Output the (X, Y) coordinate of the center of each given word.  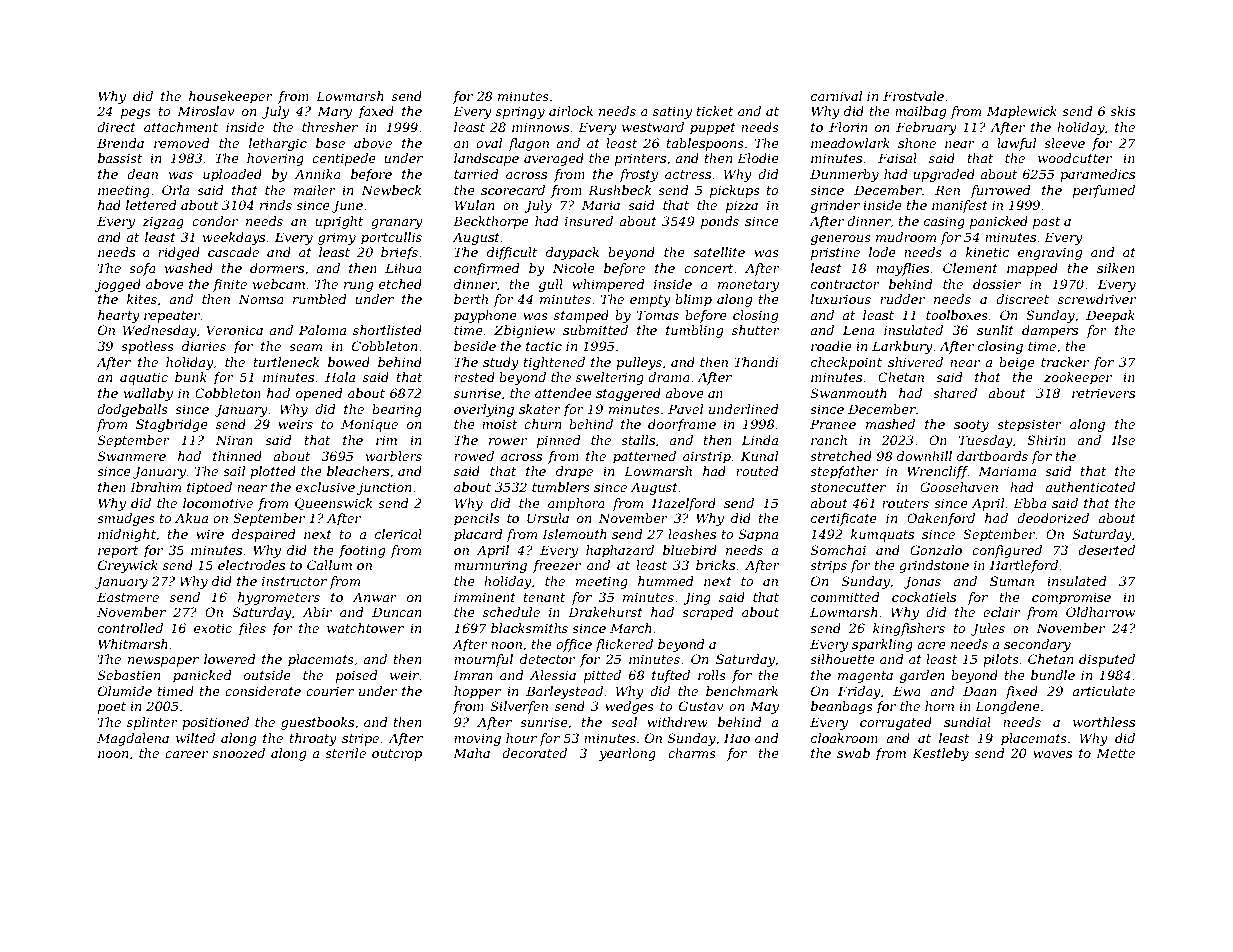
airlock (571, 111)
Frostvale (913, 96)
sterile (345, 753)
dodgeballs (132, 410)
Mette (1115, 753)
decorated (534, 753)
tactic (544, 346)
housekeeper (231, 97)
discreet (1022, 299)
